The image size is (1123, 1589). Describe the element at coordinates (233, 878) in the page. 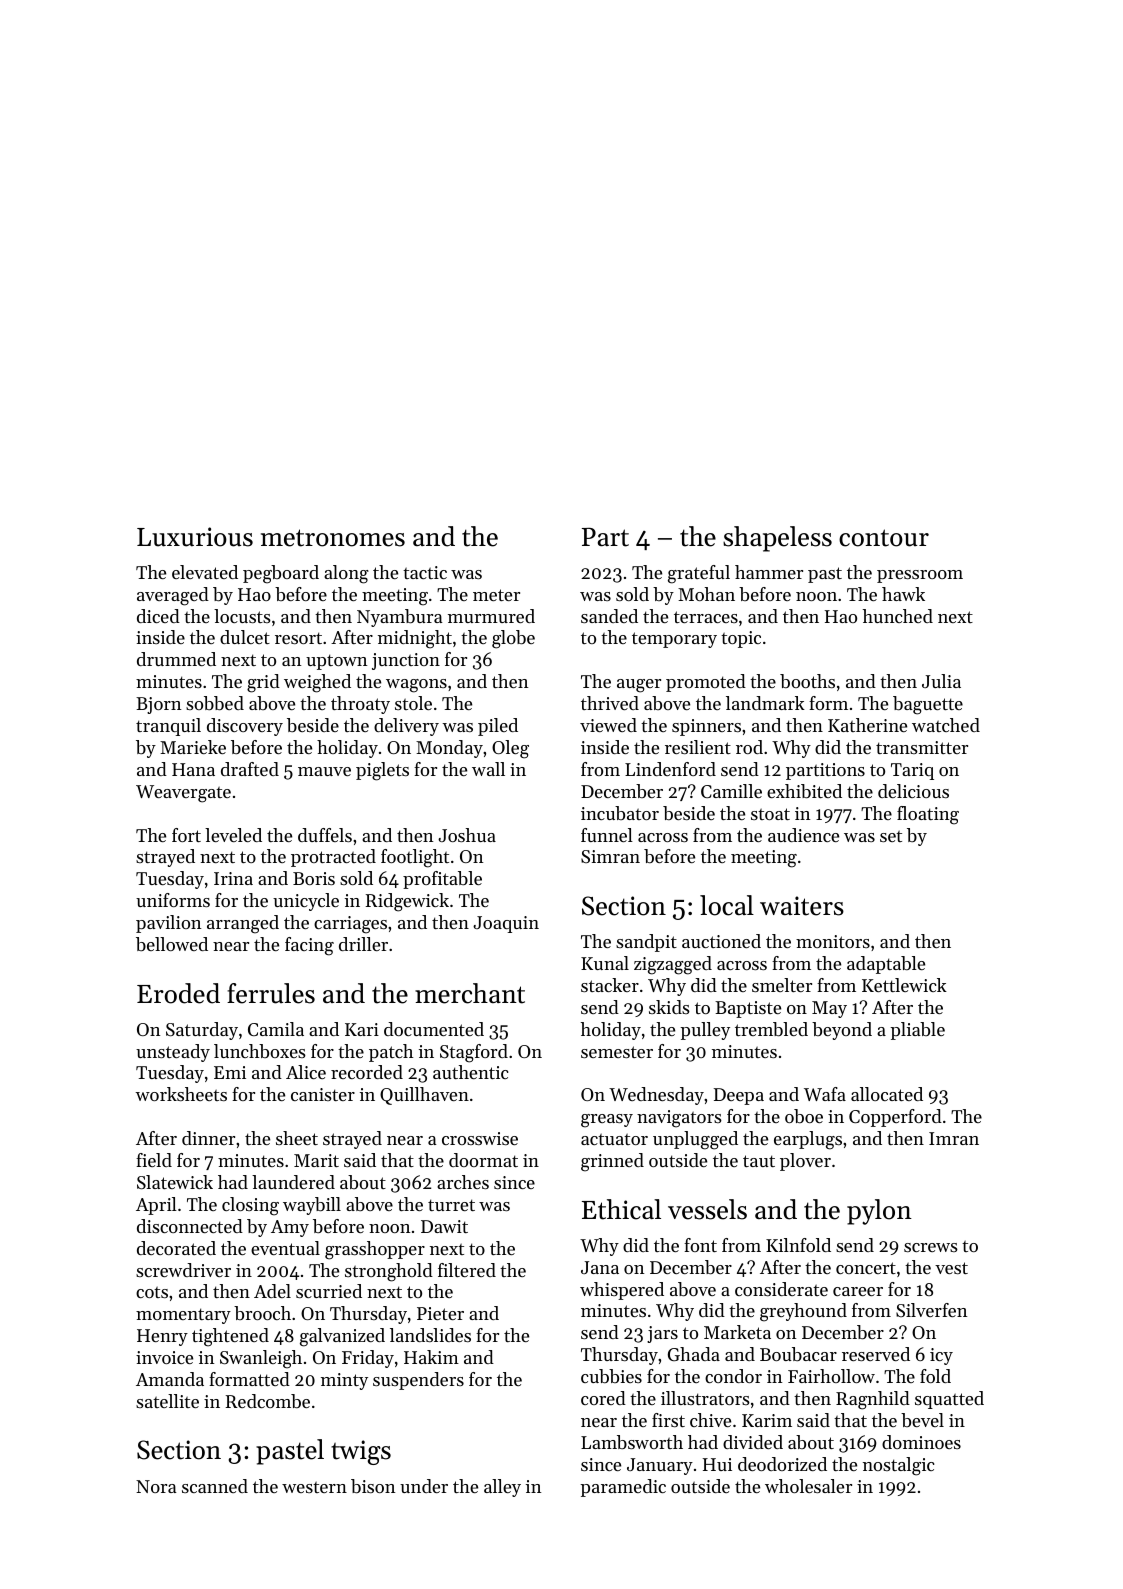

I see `Irina` at that location.
